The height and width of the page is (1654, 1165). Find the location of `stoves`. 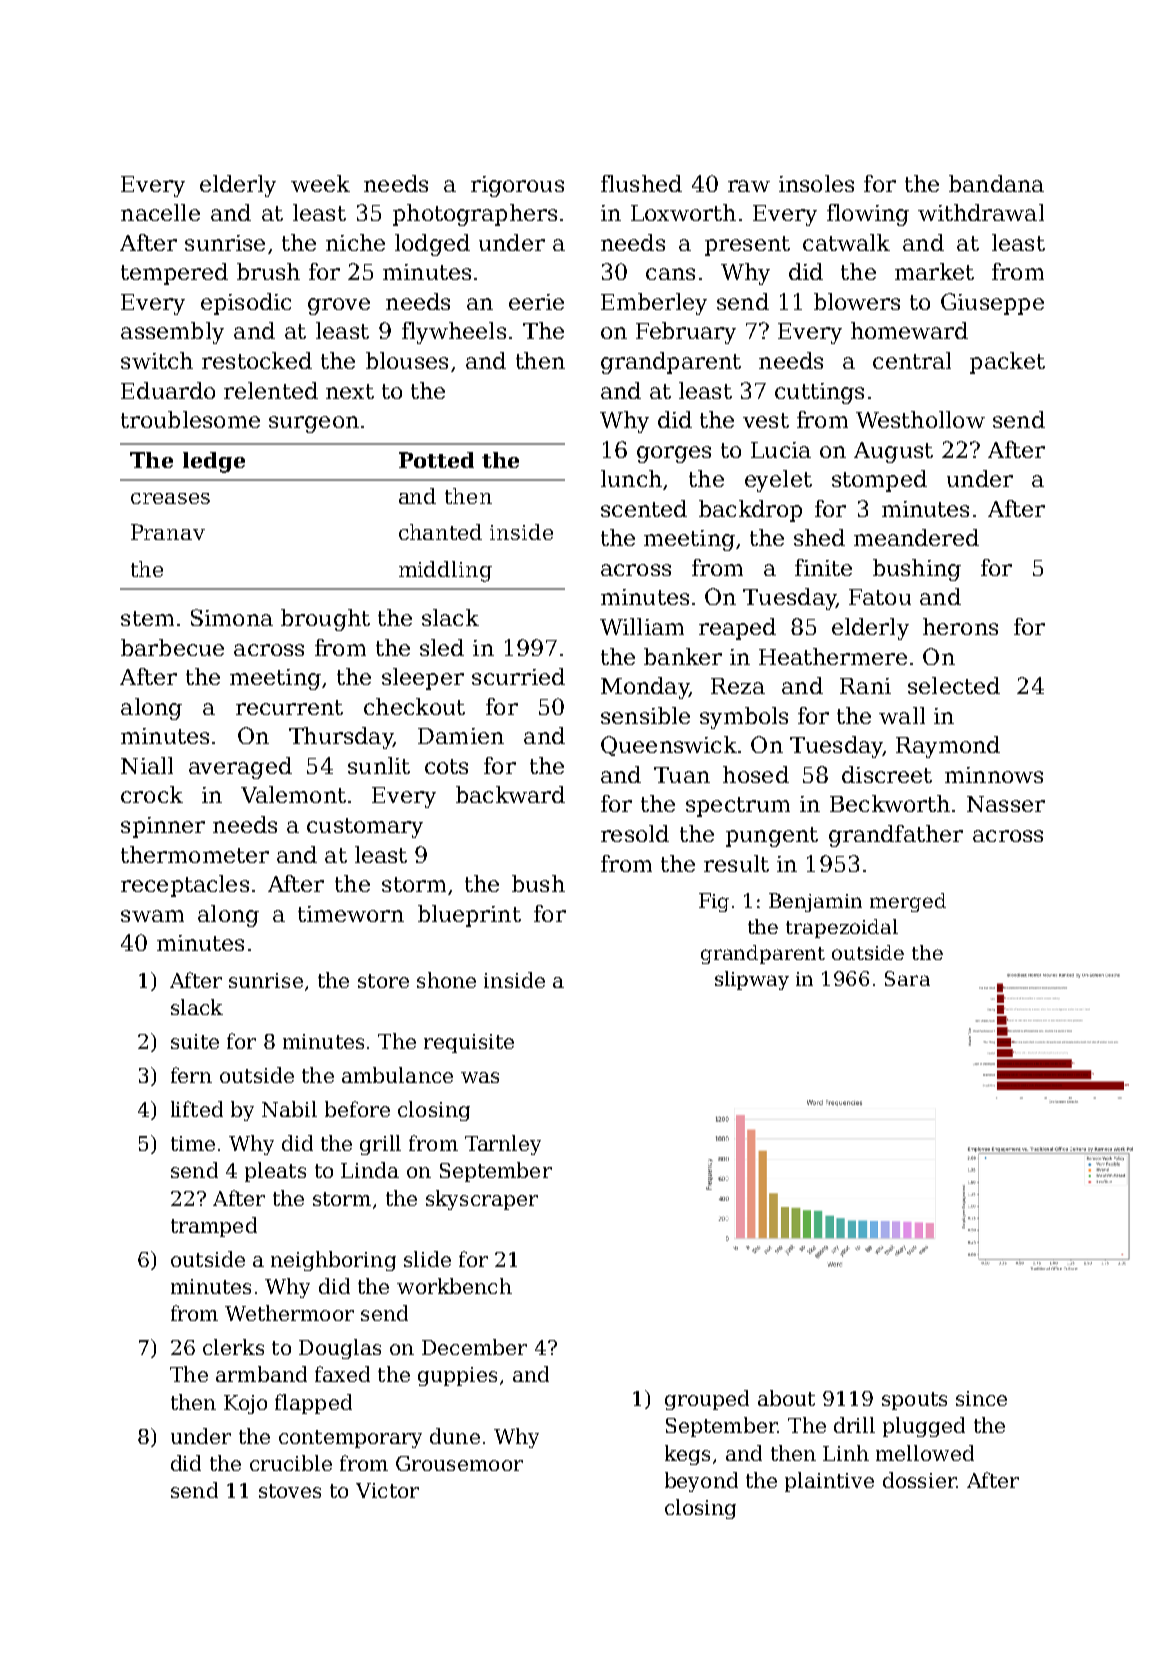

stoves is located at coordinates (290, 1491).
